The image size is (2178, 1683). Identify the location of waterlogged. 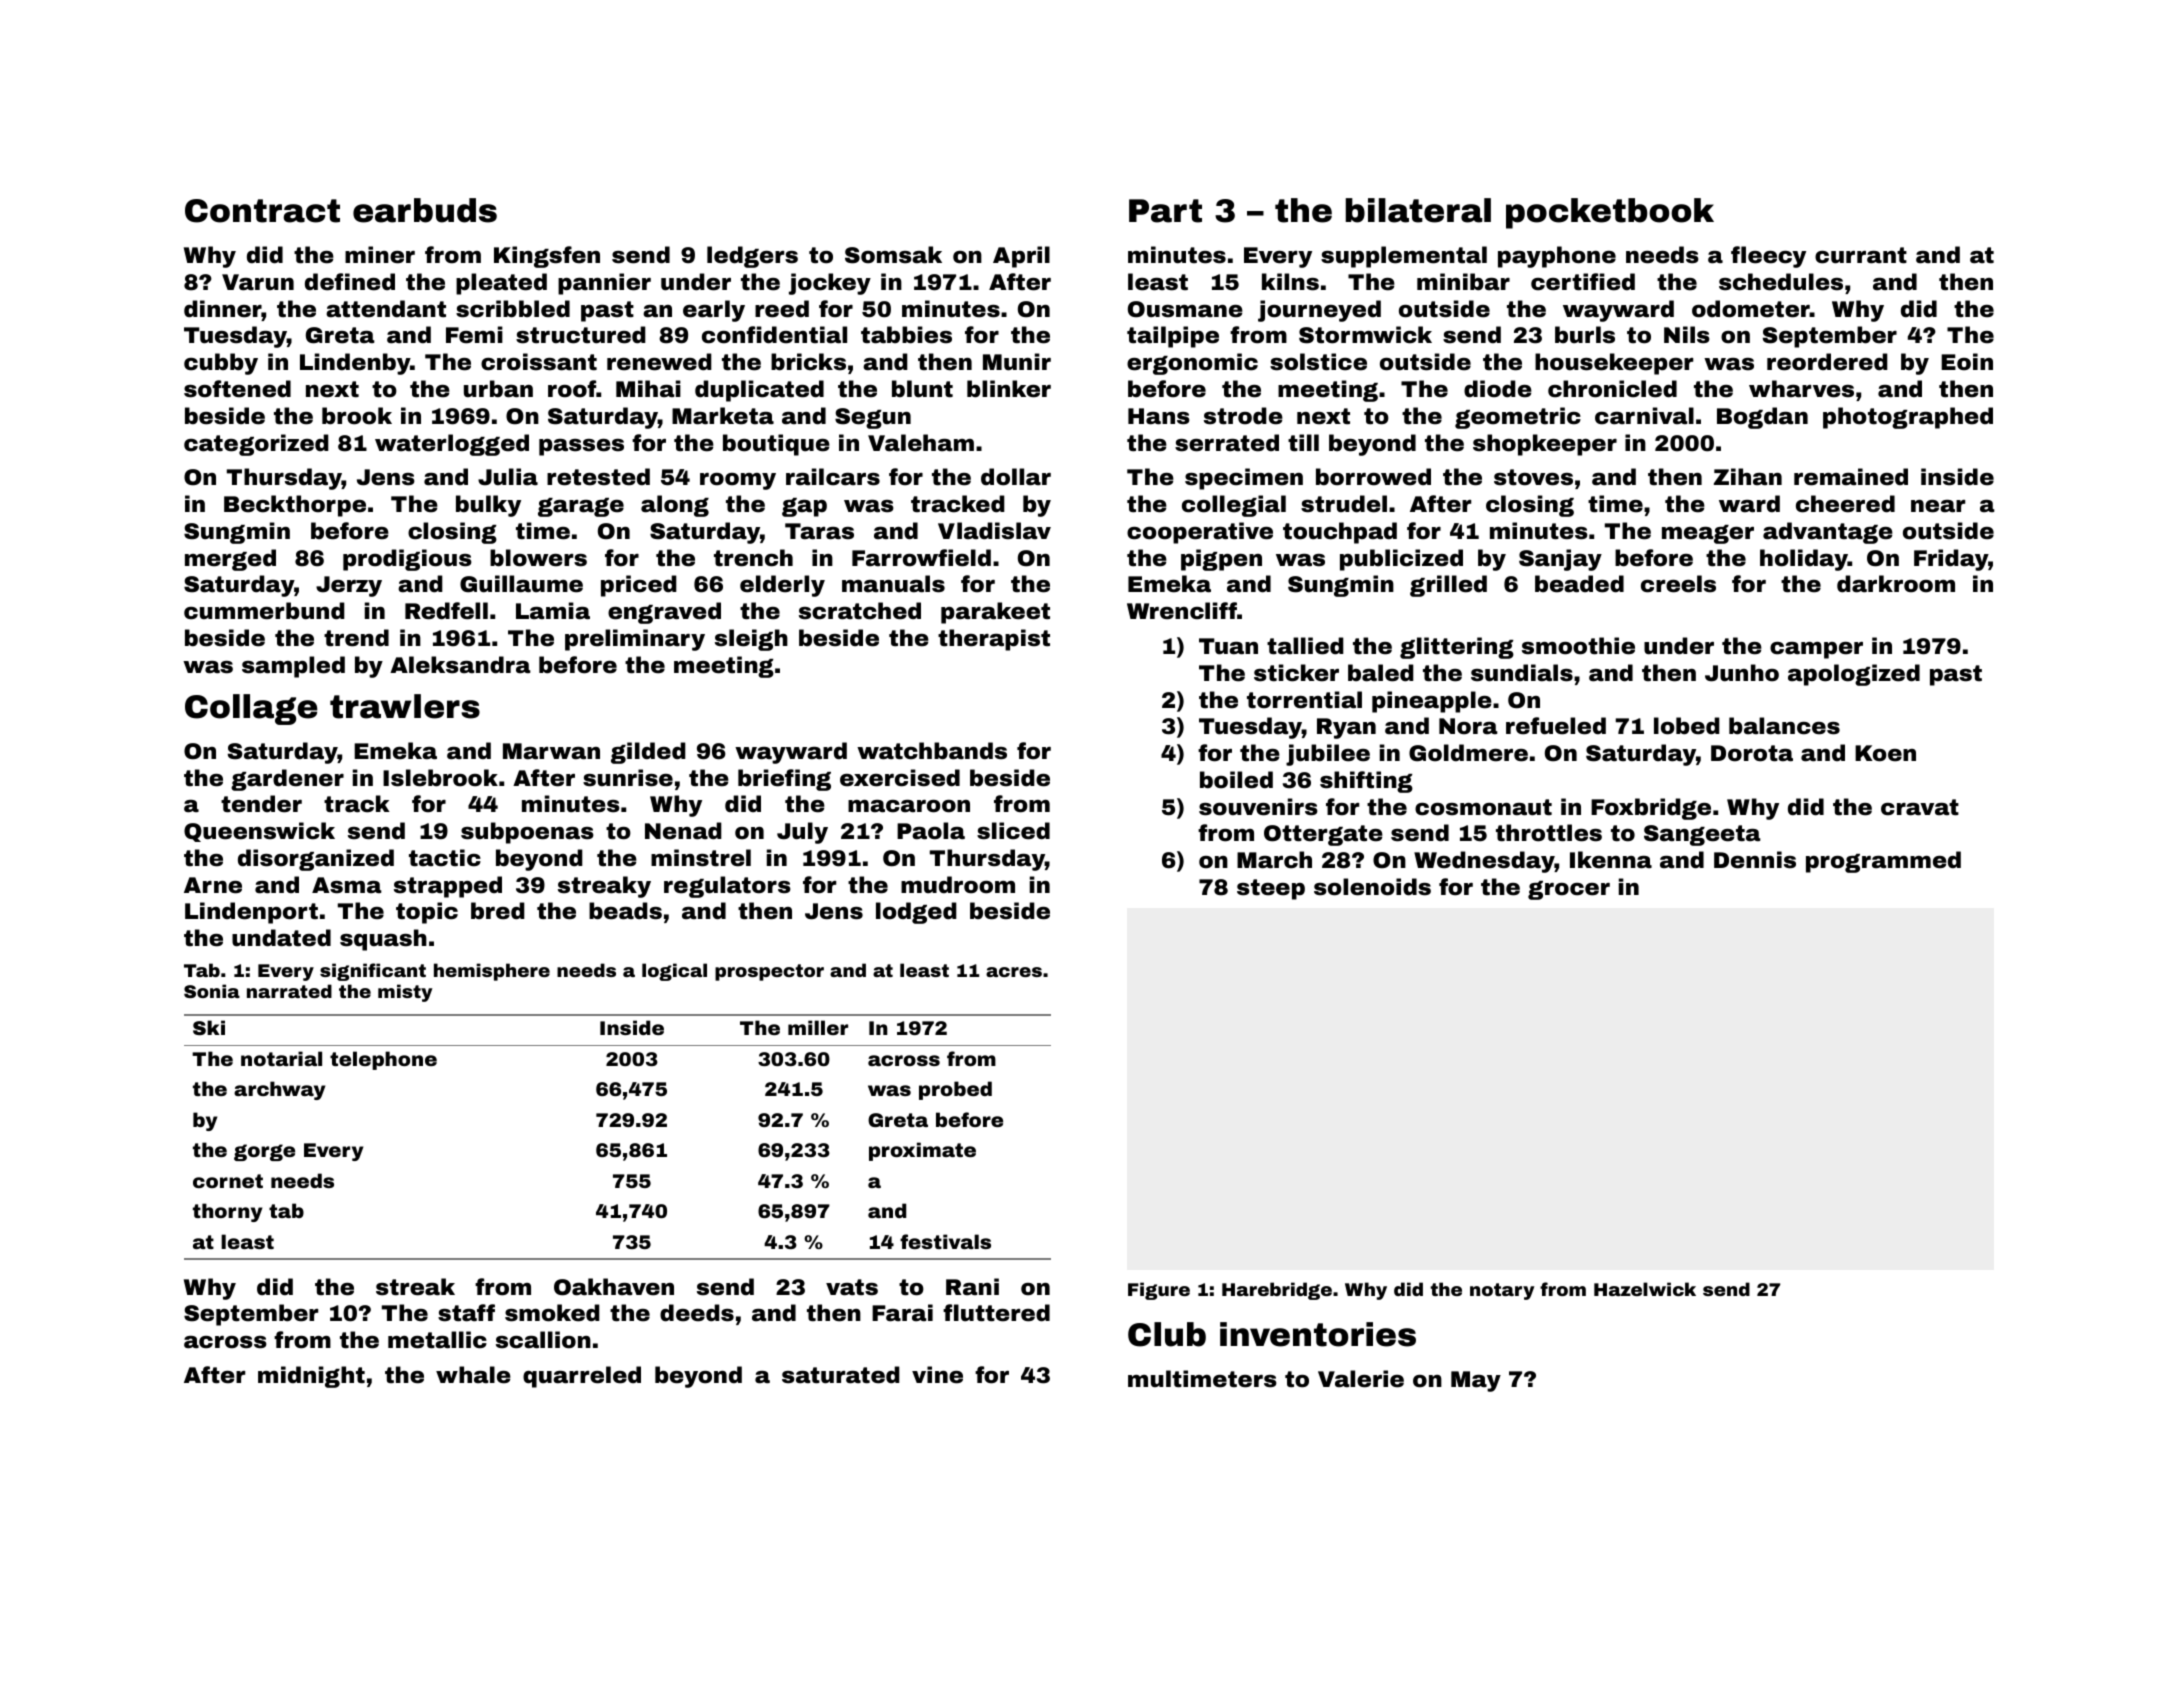
(452, 445).
